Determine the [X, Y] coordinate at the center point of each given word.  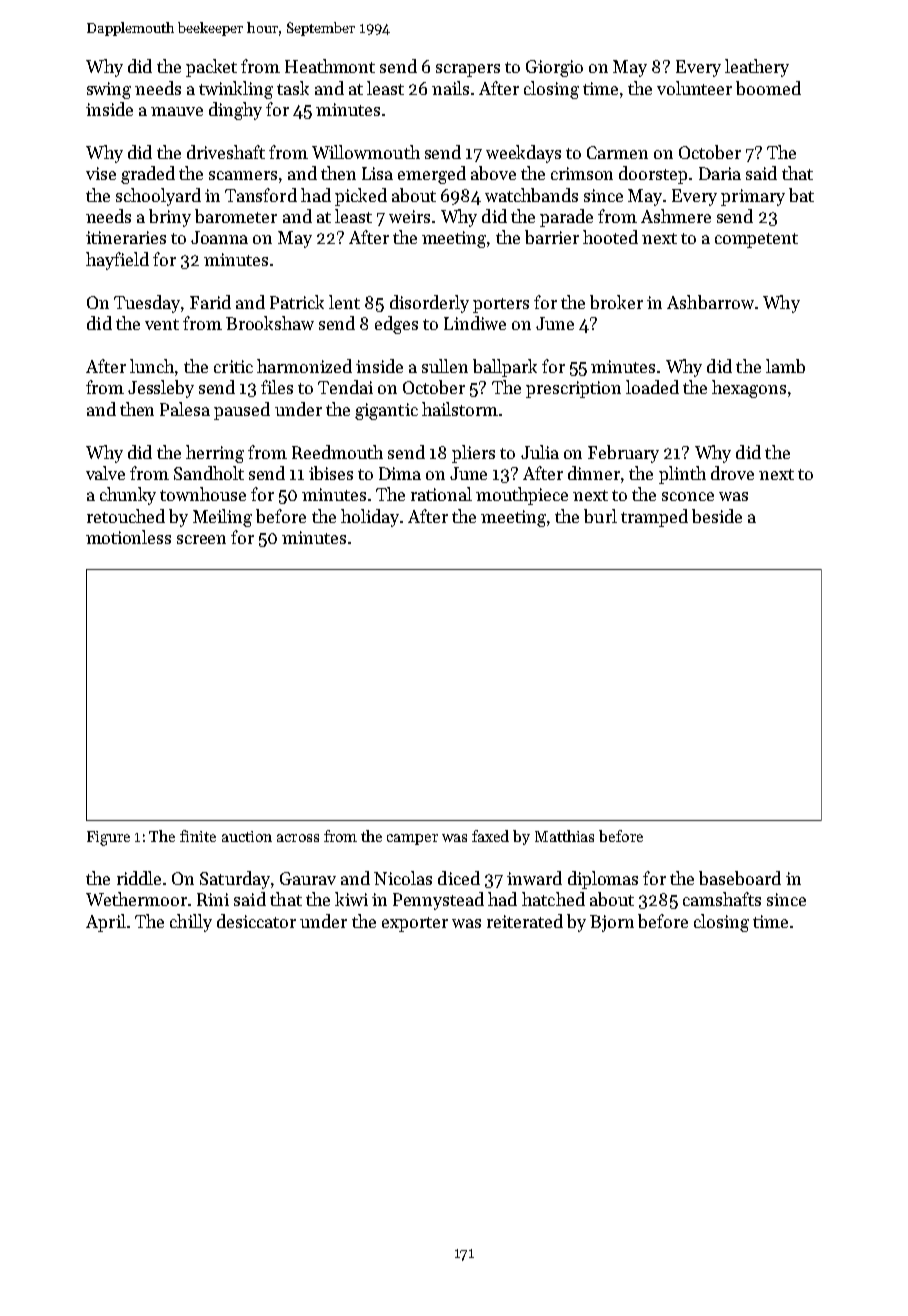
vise [101, 173]
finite [198, 836]
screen [201, 539]
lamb [785, 366]
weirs [409, 216]
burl [600, 516]
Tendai [345, 387]
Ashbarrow [710, 302]
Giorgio [554, 68]
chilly [191, 923]
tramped [654, 518]
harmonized [304, 366]
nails [450, 88]
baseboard [740, 878]
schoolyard [158, 197]
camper [412, 839]
